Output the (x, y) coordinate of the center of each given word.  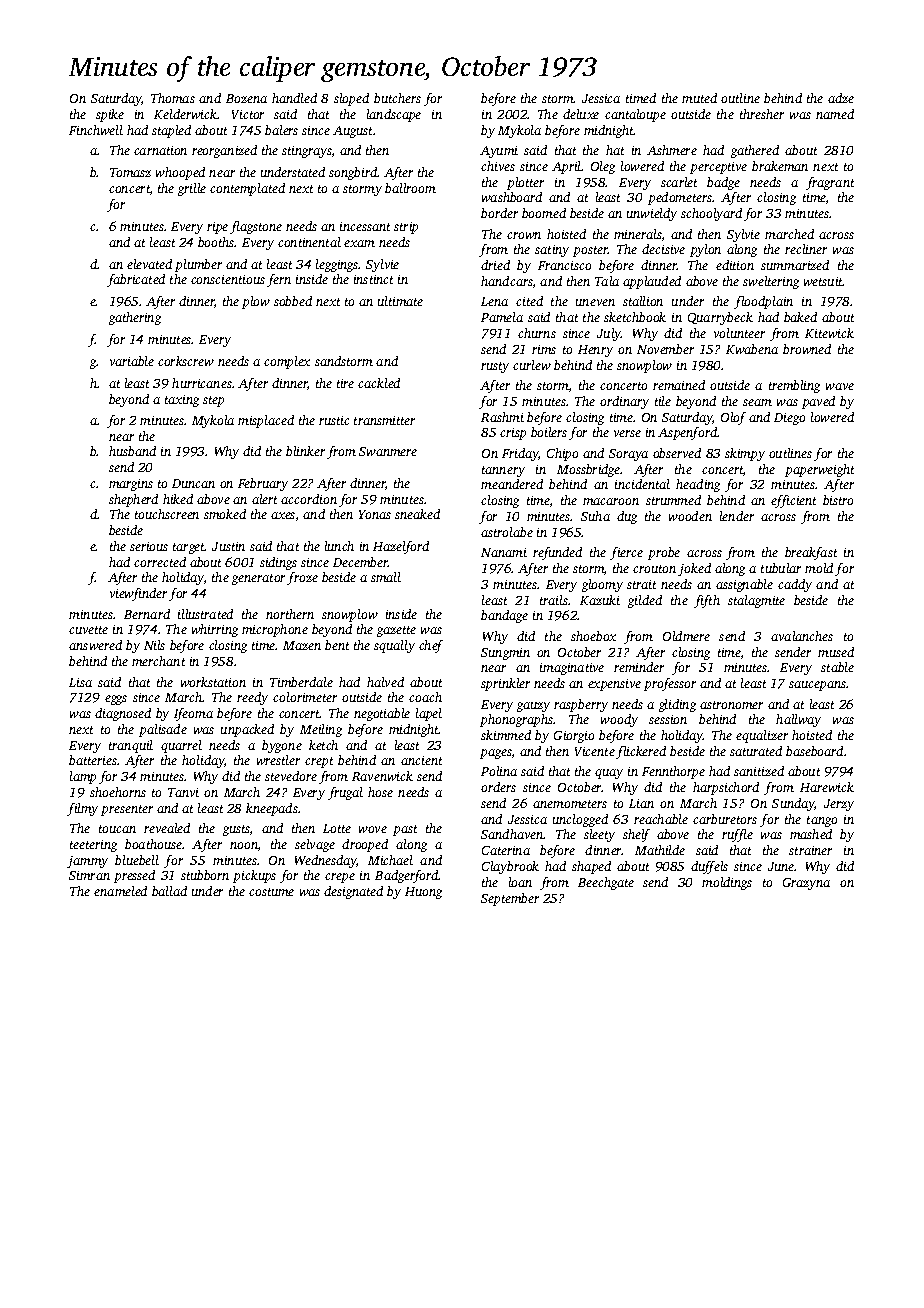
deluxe (581, 114)
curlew (532, 365)
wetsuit (823, 281)
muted (699, 98)
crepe (340, 878)
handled (294, 98)
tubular (781, 568)
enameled (120, 891)
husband (132, 451)
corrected (160, 562)
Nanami (504, 552)
